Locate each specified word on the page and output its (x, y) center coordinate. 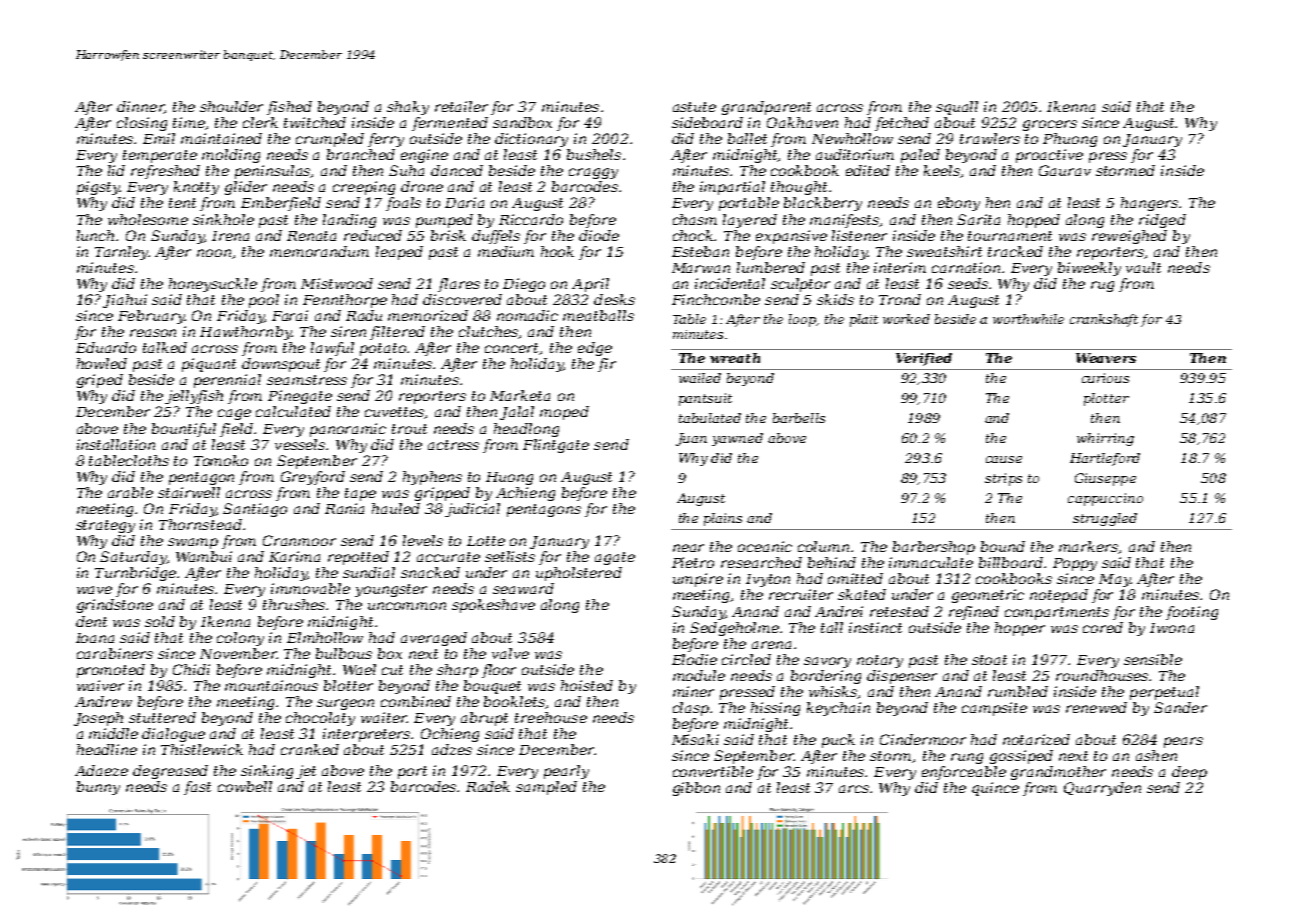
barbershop (934, 548)
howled (102, 363)
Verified (924, 359)
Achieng (525, 494)
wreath (735, 358)
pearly (566, 772)
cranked (310, 749)
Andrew (103, 701)
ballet (747, 138)
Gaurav (1065, 170)
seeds (968, 283)
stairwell (189, 492)
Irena (230, 236)
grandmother (1058, 773)
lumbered (771, 267)
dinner (140, 107)
